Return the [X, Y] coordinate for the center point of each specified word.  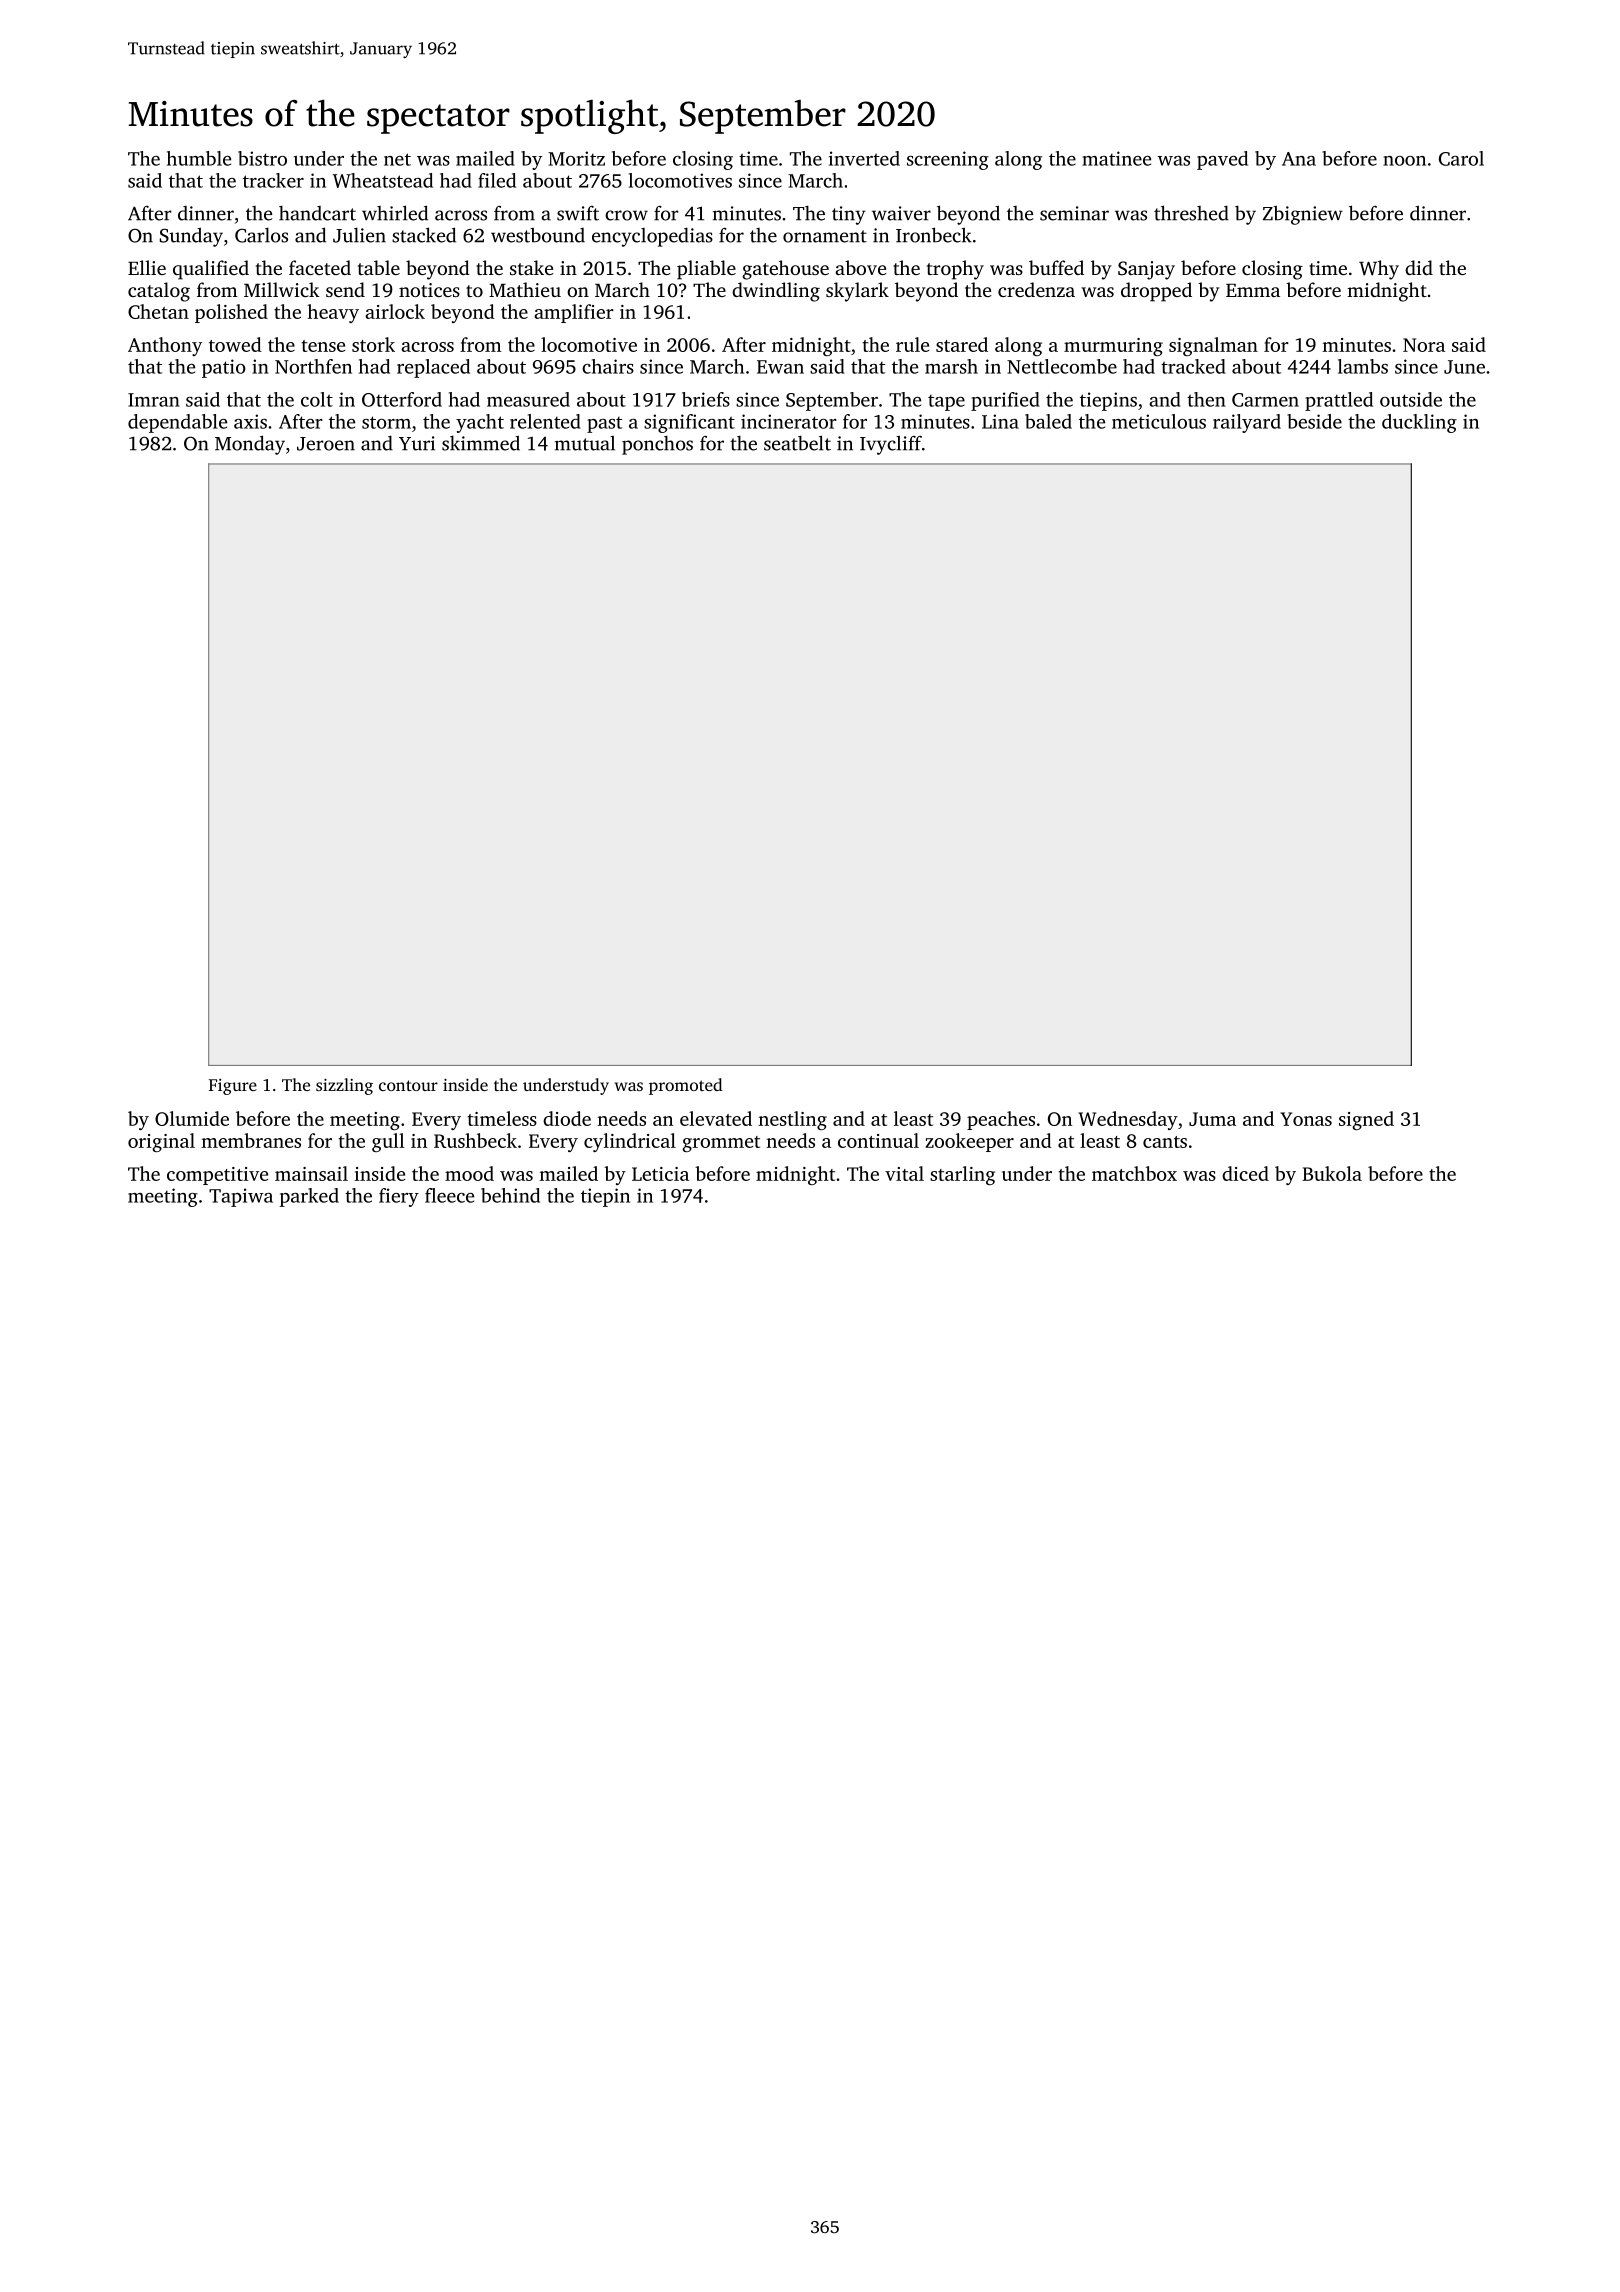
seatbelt [797, 443]
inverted [864, 158]
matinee [1116, 158]
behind [510, 1195]
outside [1411, 399]
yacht [480, 423]
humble [199, 158]
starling [962, 1175]
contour [408, 1085]
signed [1366, 1120]
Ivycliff [891, 445]
